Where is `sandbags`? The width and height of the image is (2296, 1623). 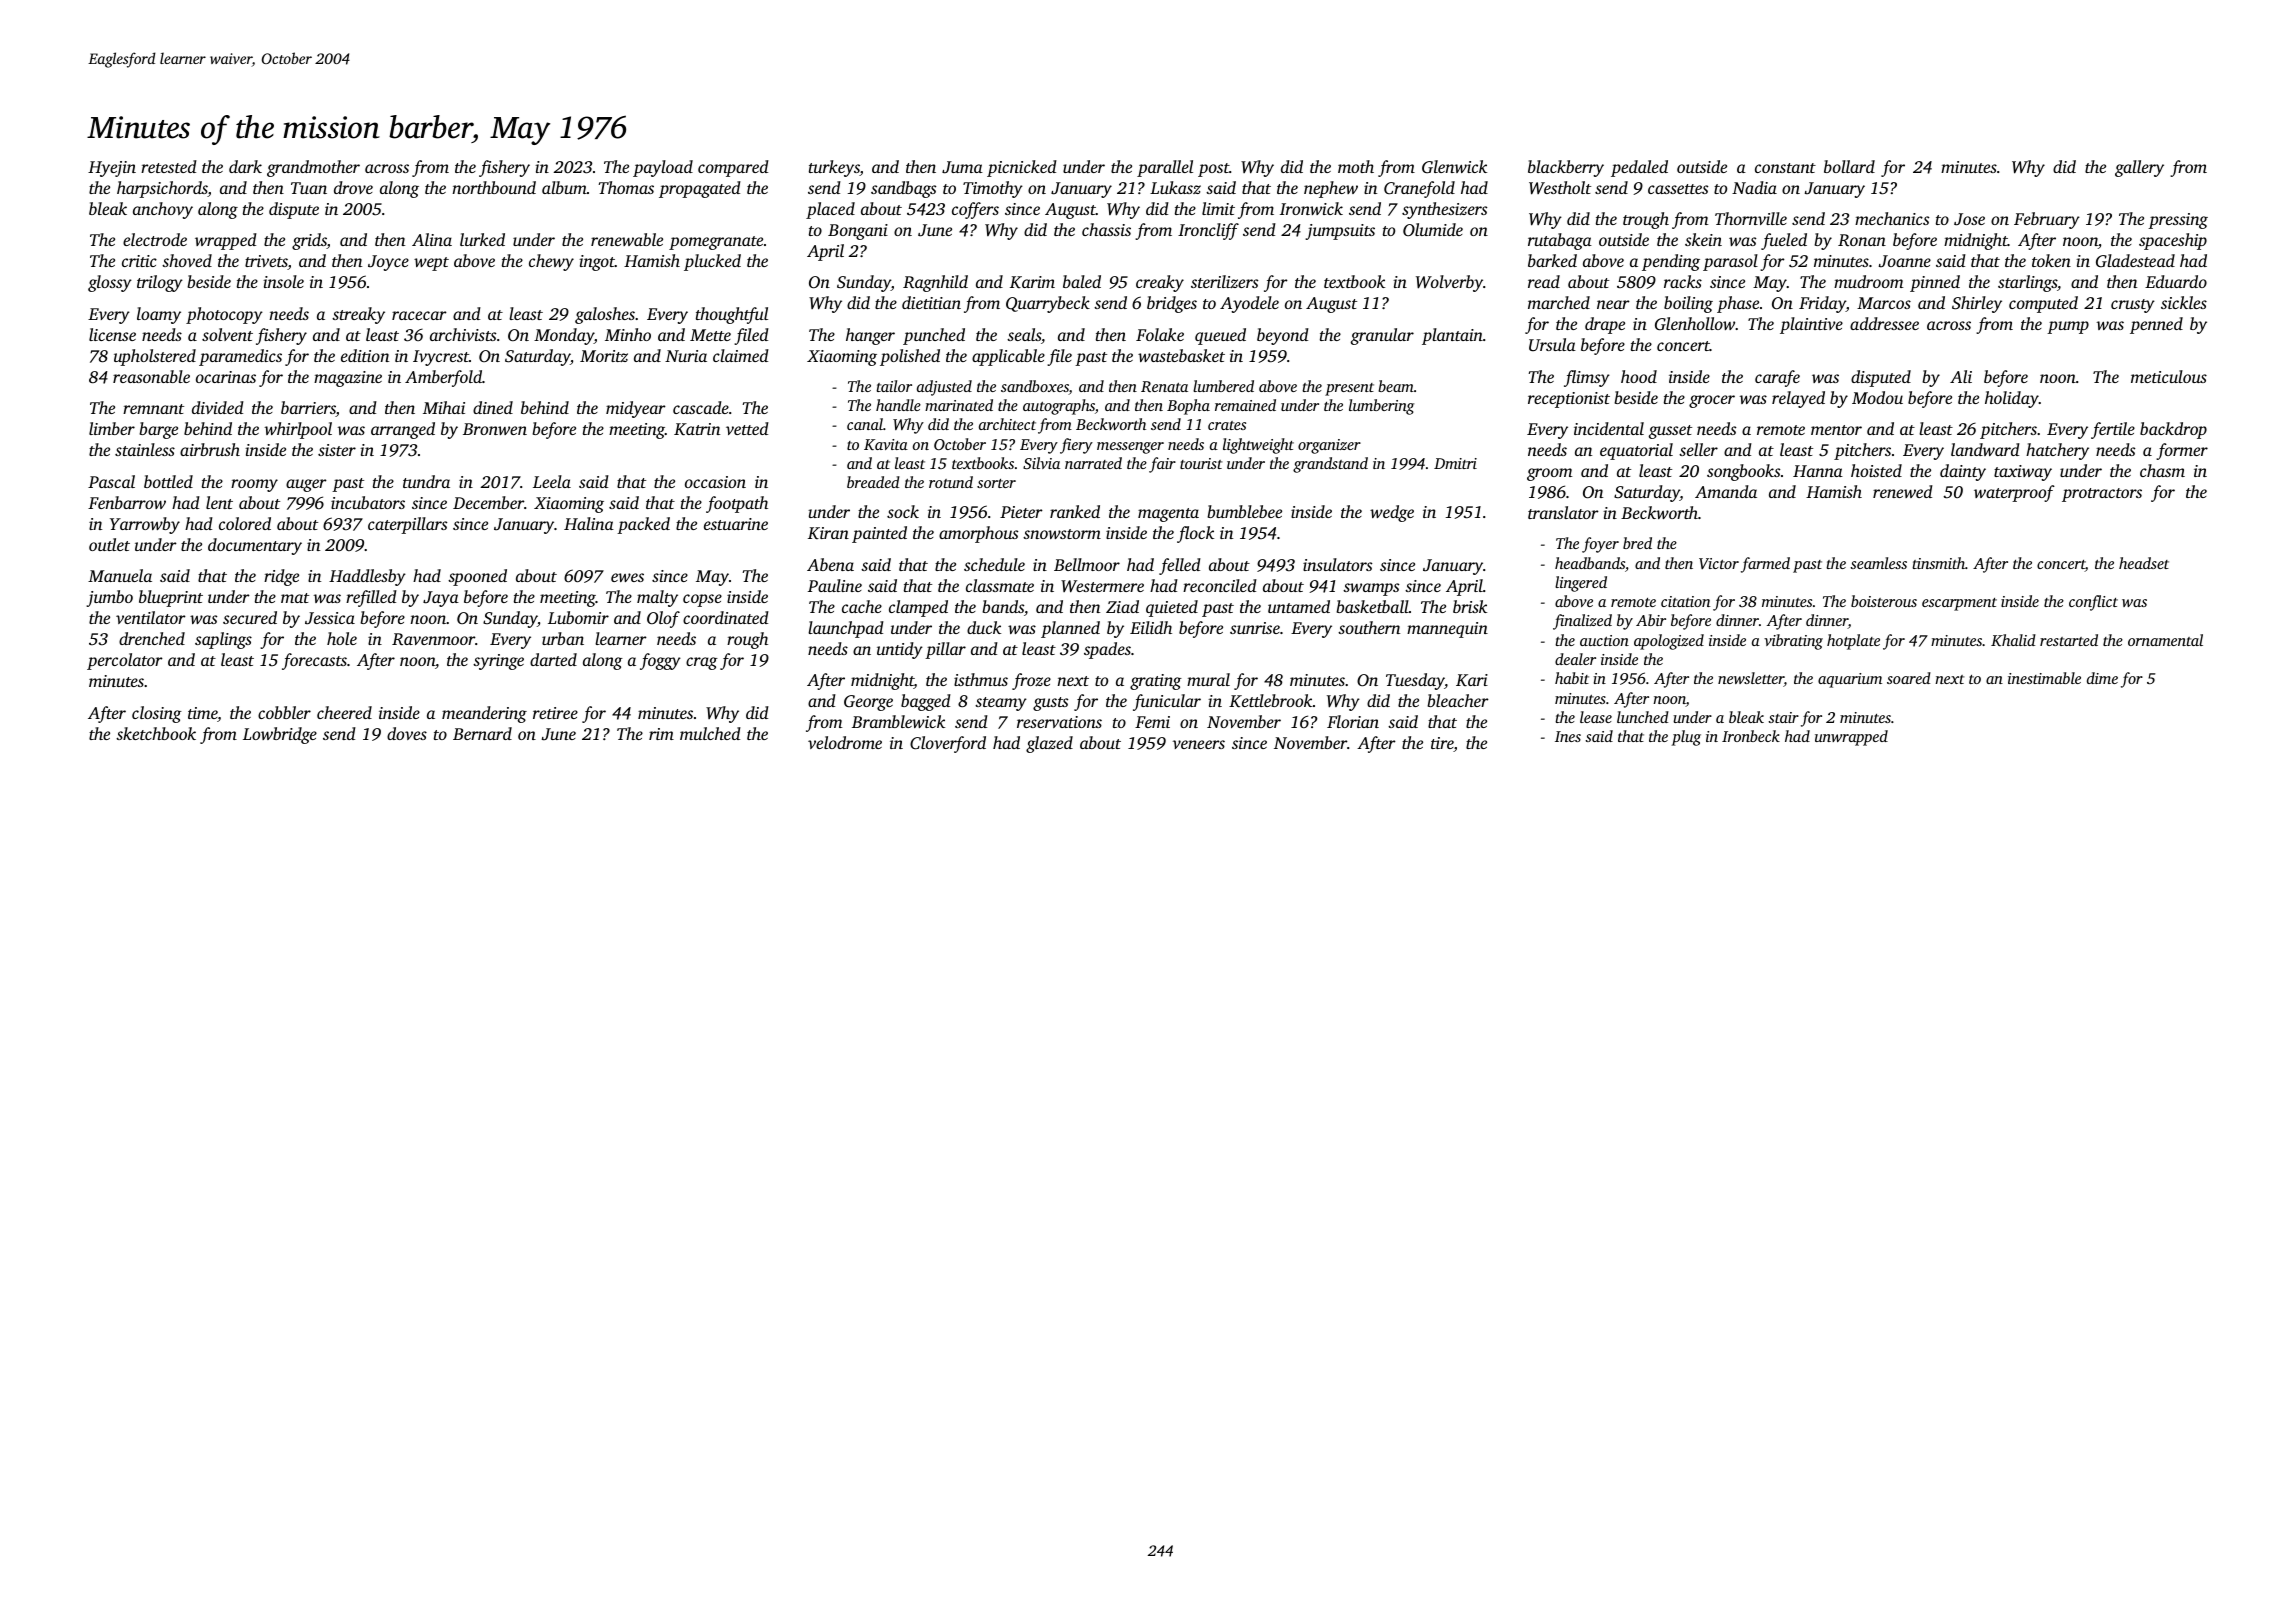
sandbags is located at coordinates (903, 189).
